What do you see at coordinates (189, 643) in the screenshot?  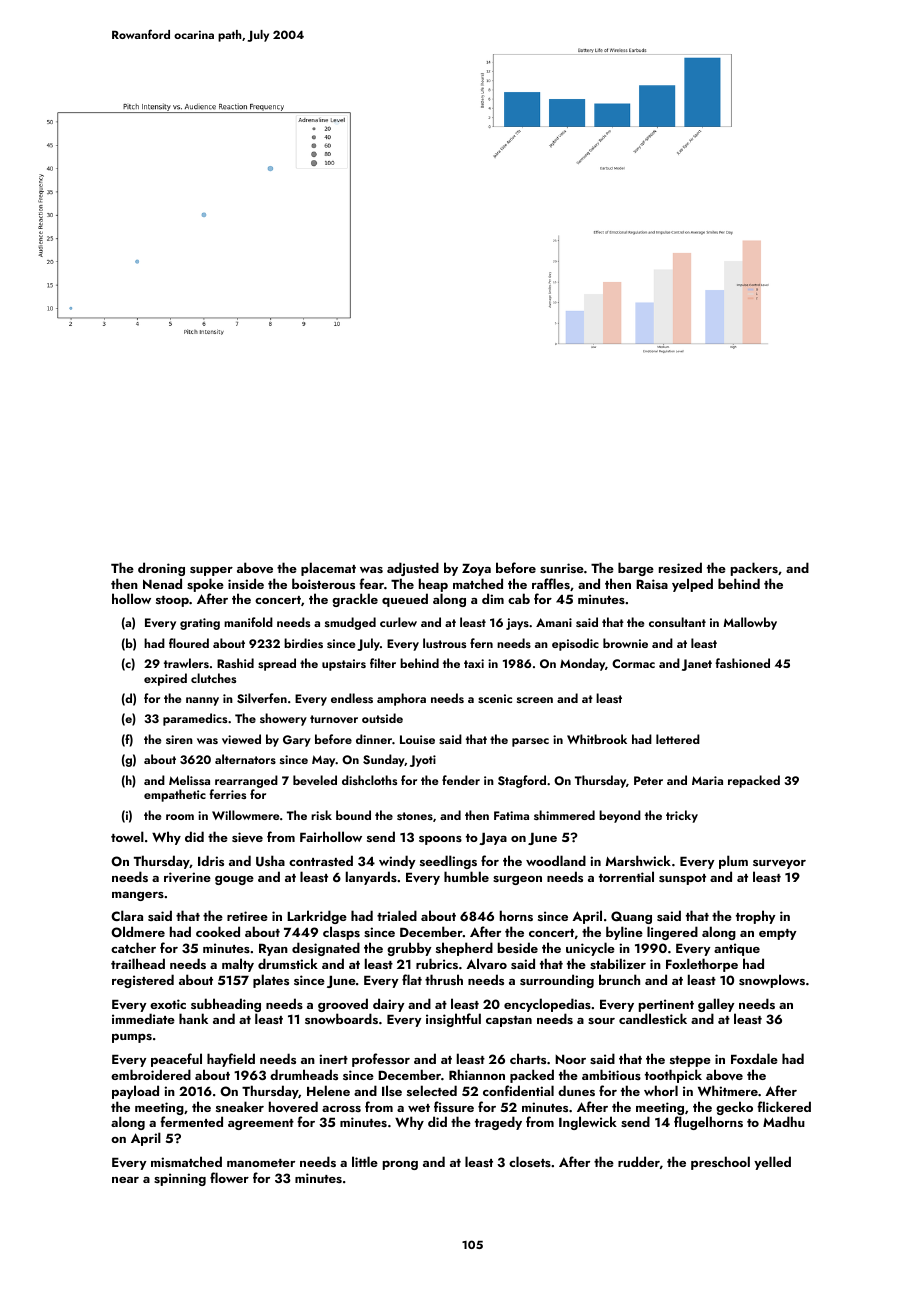 I see `floured` at bounding box center [189, 643].
